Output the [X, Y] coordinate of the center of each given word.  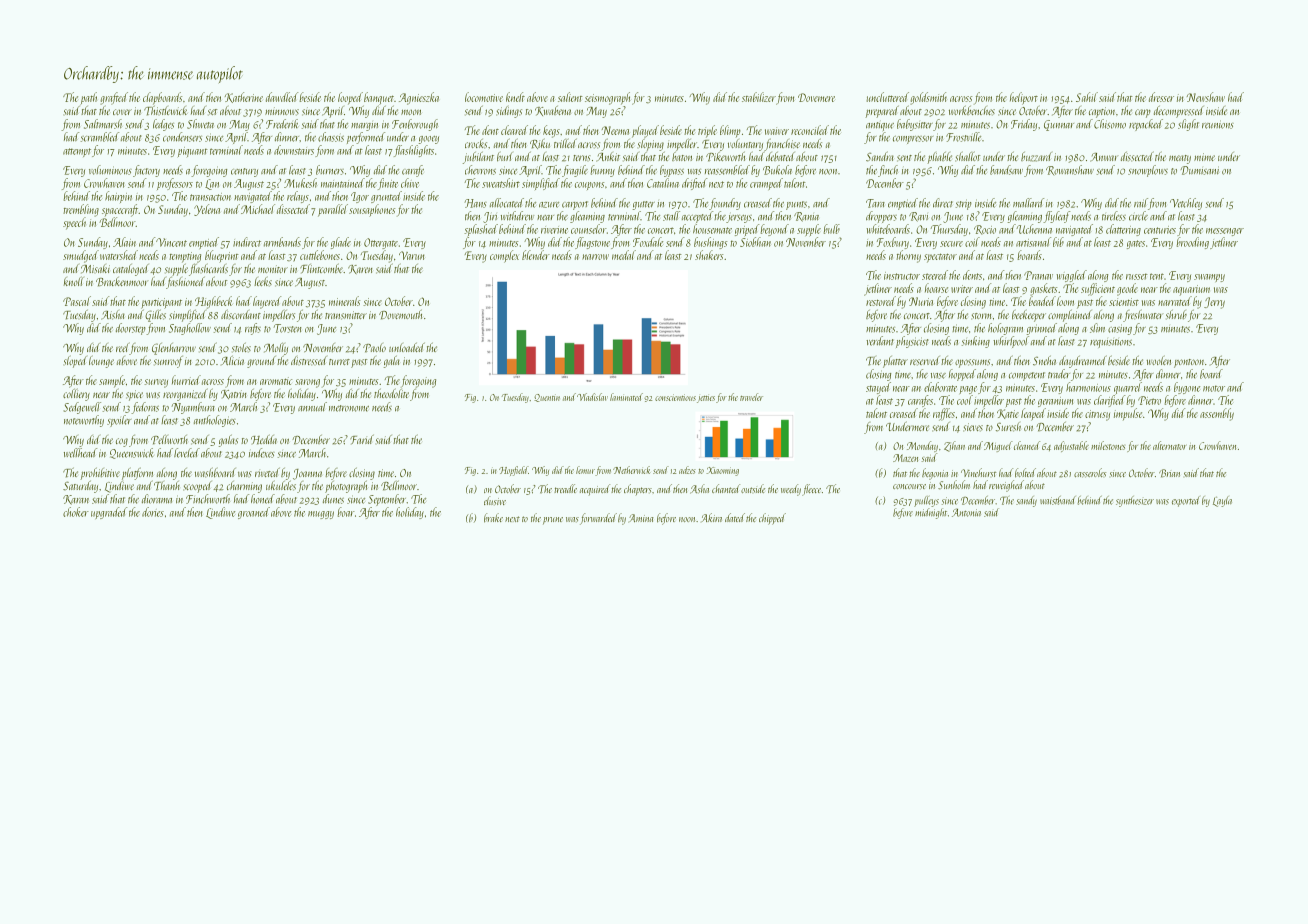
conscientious [675, 397]
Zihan [954, 446]
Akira [711, 517]
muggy [321, 515]
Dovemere [816, 97]
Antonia [966, 512]
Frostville [963, 137]
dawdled [282, 97]
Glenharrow [174, 349]
